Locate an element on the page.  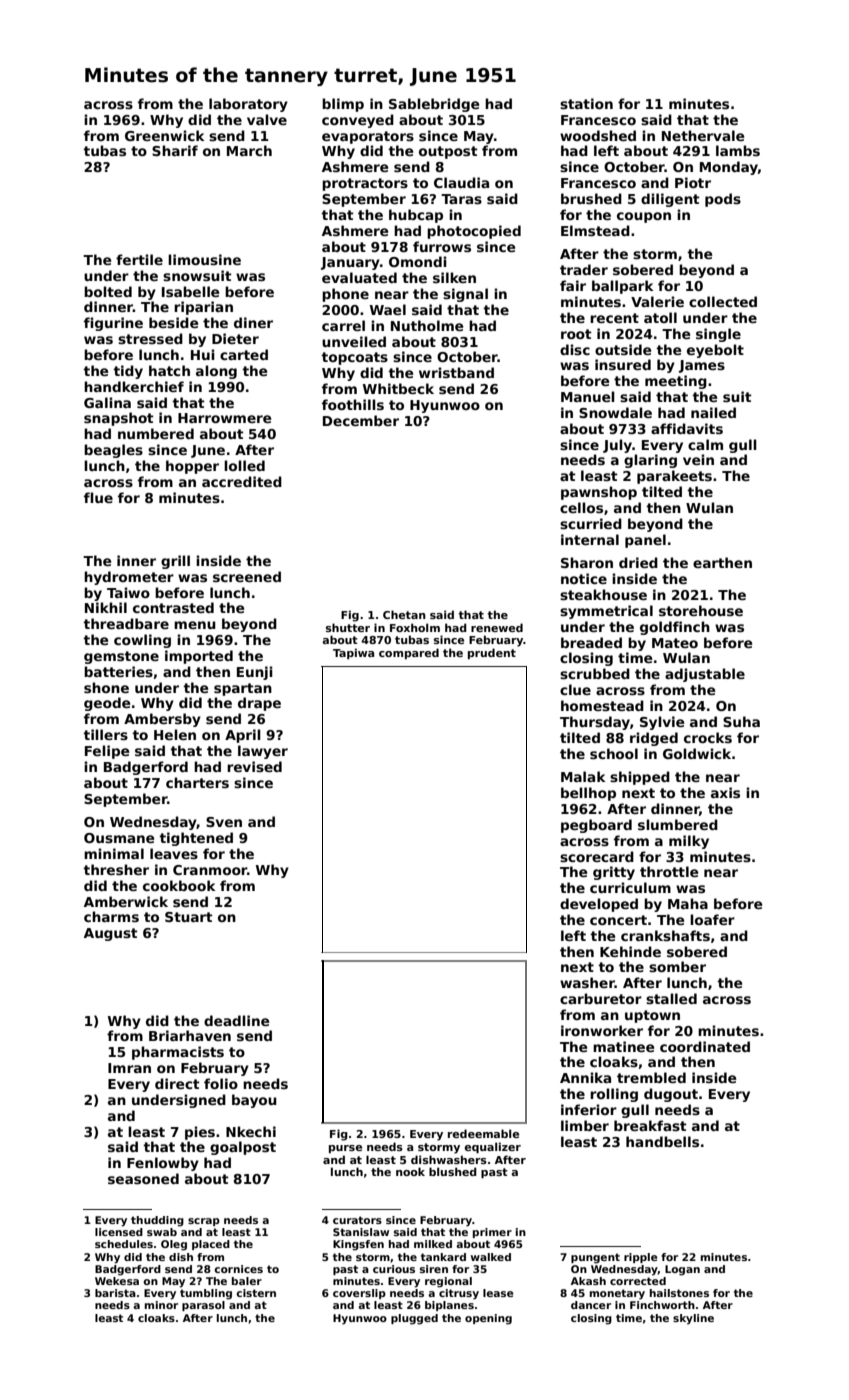
coordinated is located at coordinates (705, 1046).
